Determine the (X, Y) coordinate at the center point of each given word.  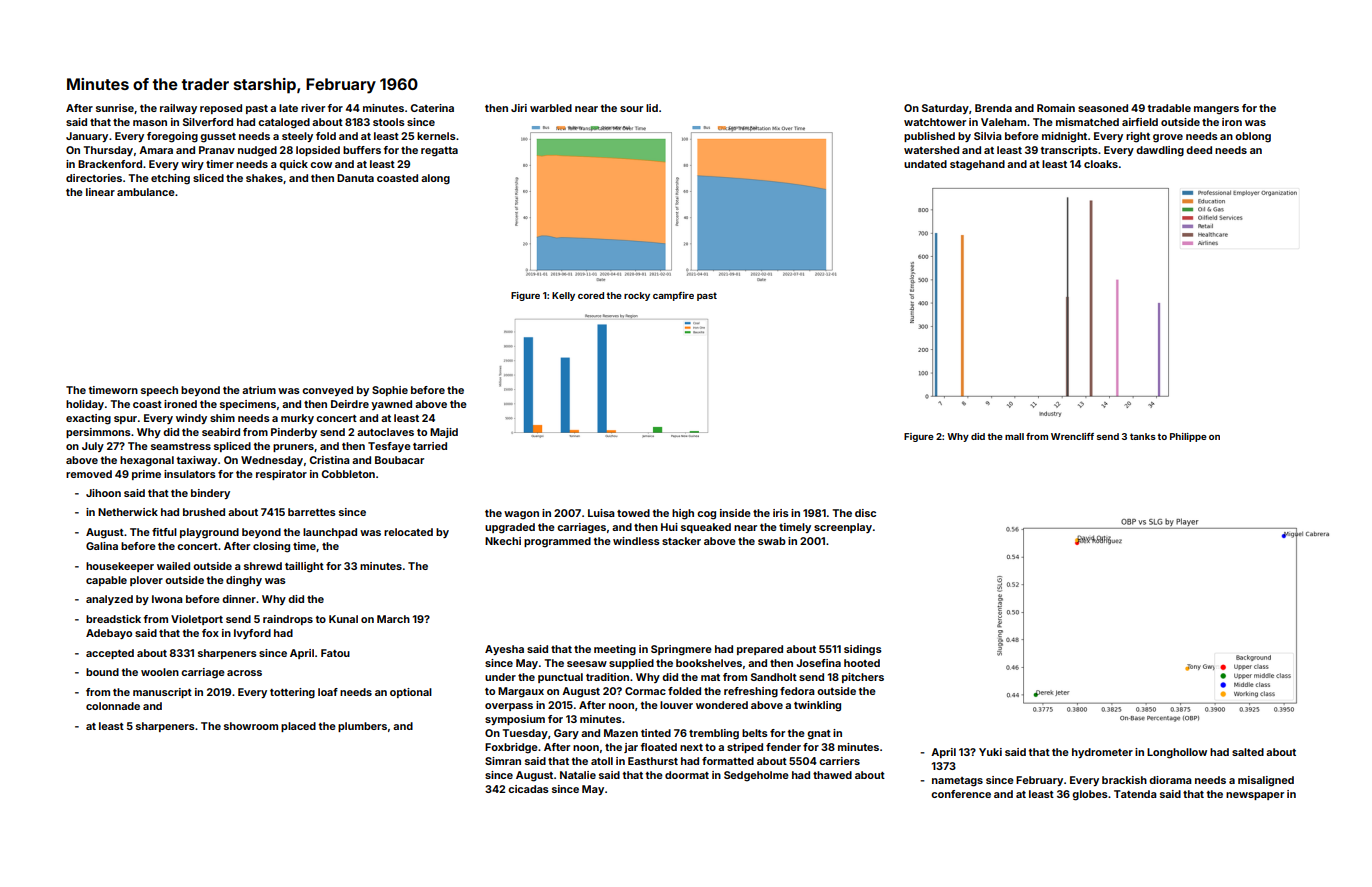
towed (633, 513)
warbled (551, 108)
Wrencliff (1072, 436)
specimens (248, 405)
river (313, 108)
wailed (173, 566)
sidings (863, 650)
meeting (615, 650)
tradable (1169, 108)
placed (298, 727)
